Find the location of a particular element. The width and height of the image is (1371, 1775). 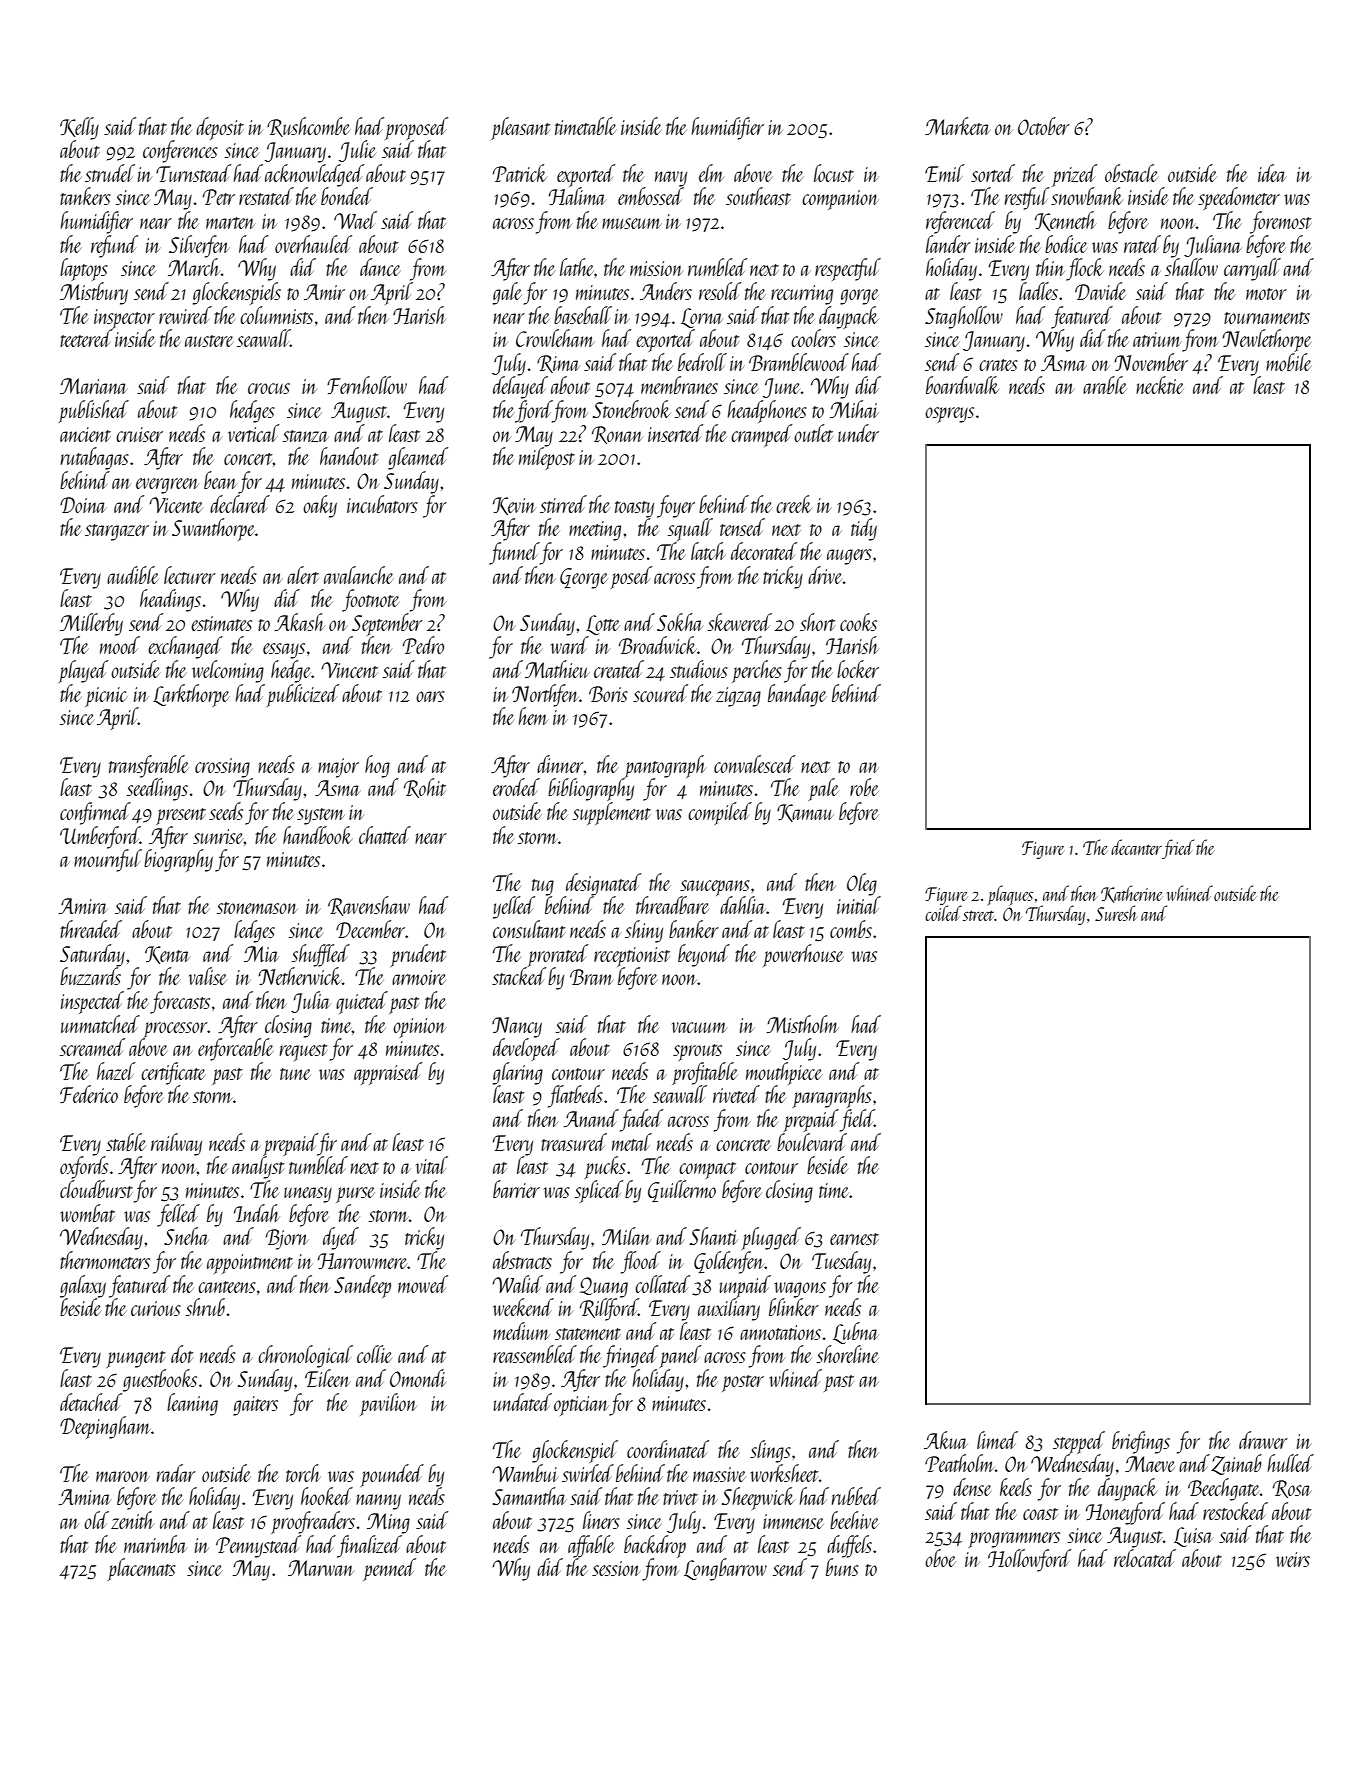

dance is located at coordinates (380, 267).
